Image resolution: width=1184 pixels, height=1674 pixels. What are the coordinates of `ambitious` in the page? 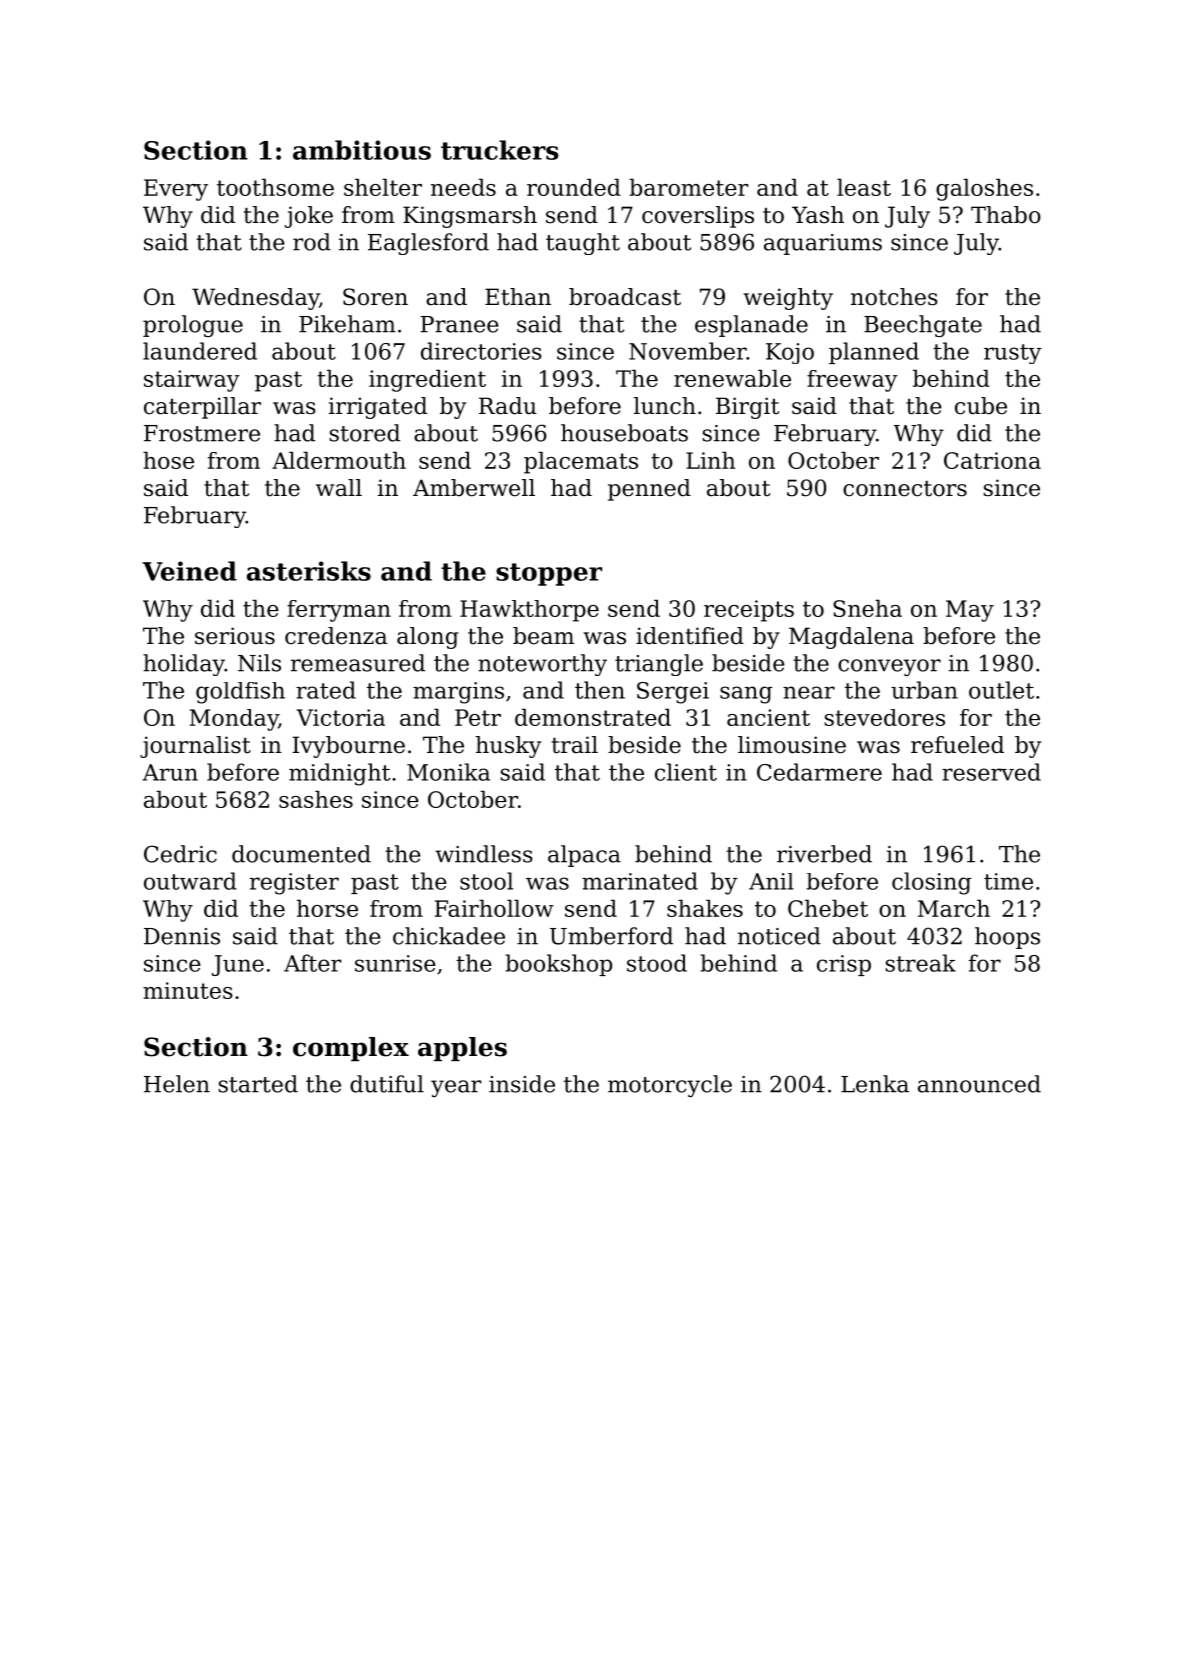 It's located at (362, 150).
